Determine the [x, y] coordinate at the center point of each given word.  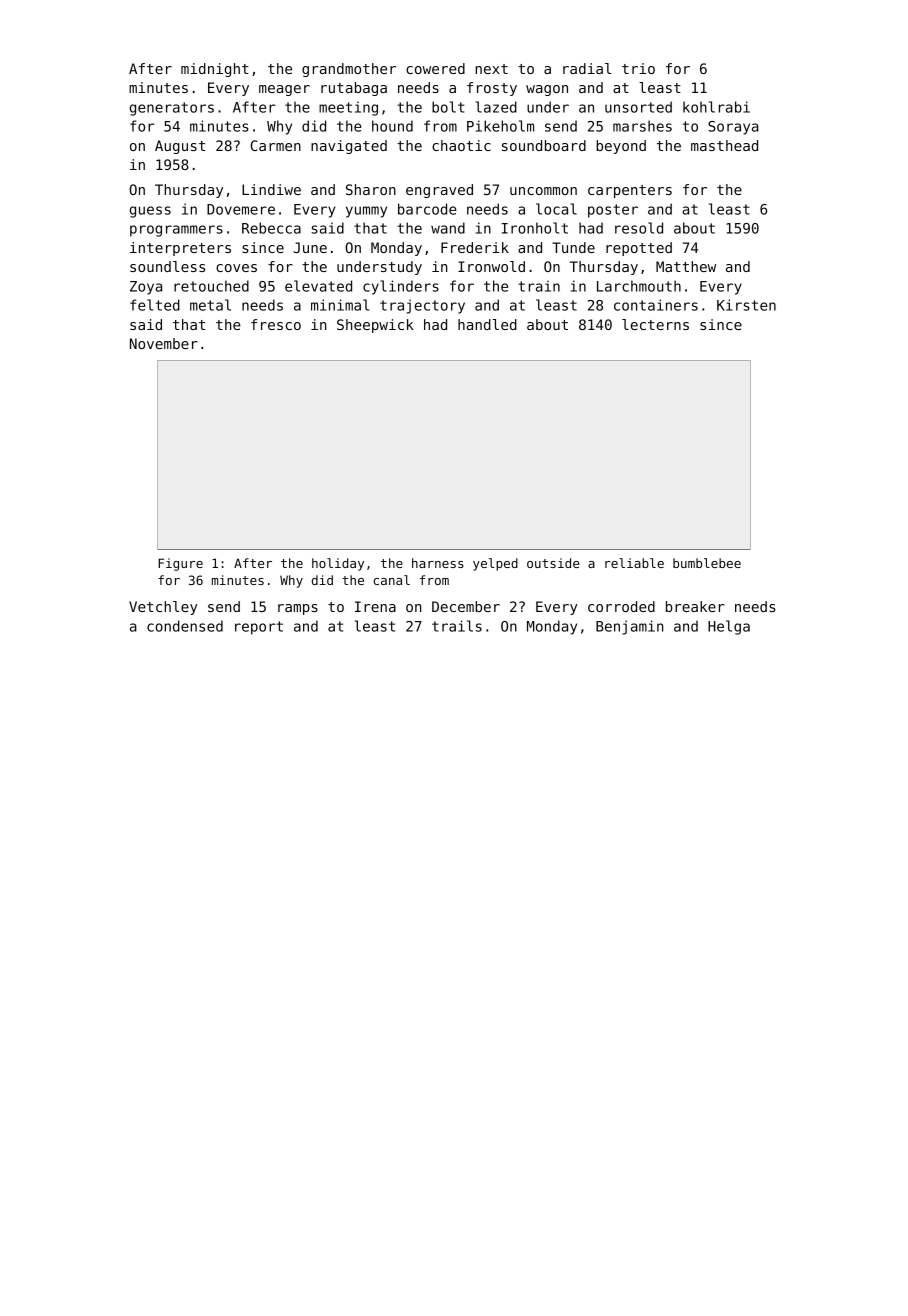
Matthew [686, 266]
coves [236, 268]
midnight [215, 70]
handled [487, 324]
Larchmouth [639, 286]
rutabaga [354, 89]
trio [638, 68]
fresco [276, 324]
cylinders [401, 287]
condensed [185, 626]
